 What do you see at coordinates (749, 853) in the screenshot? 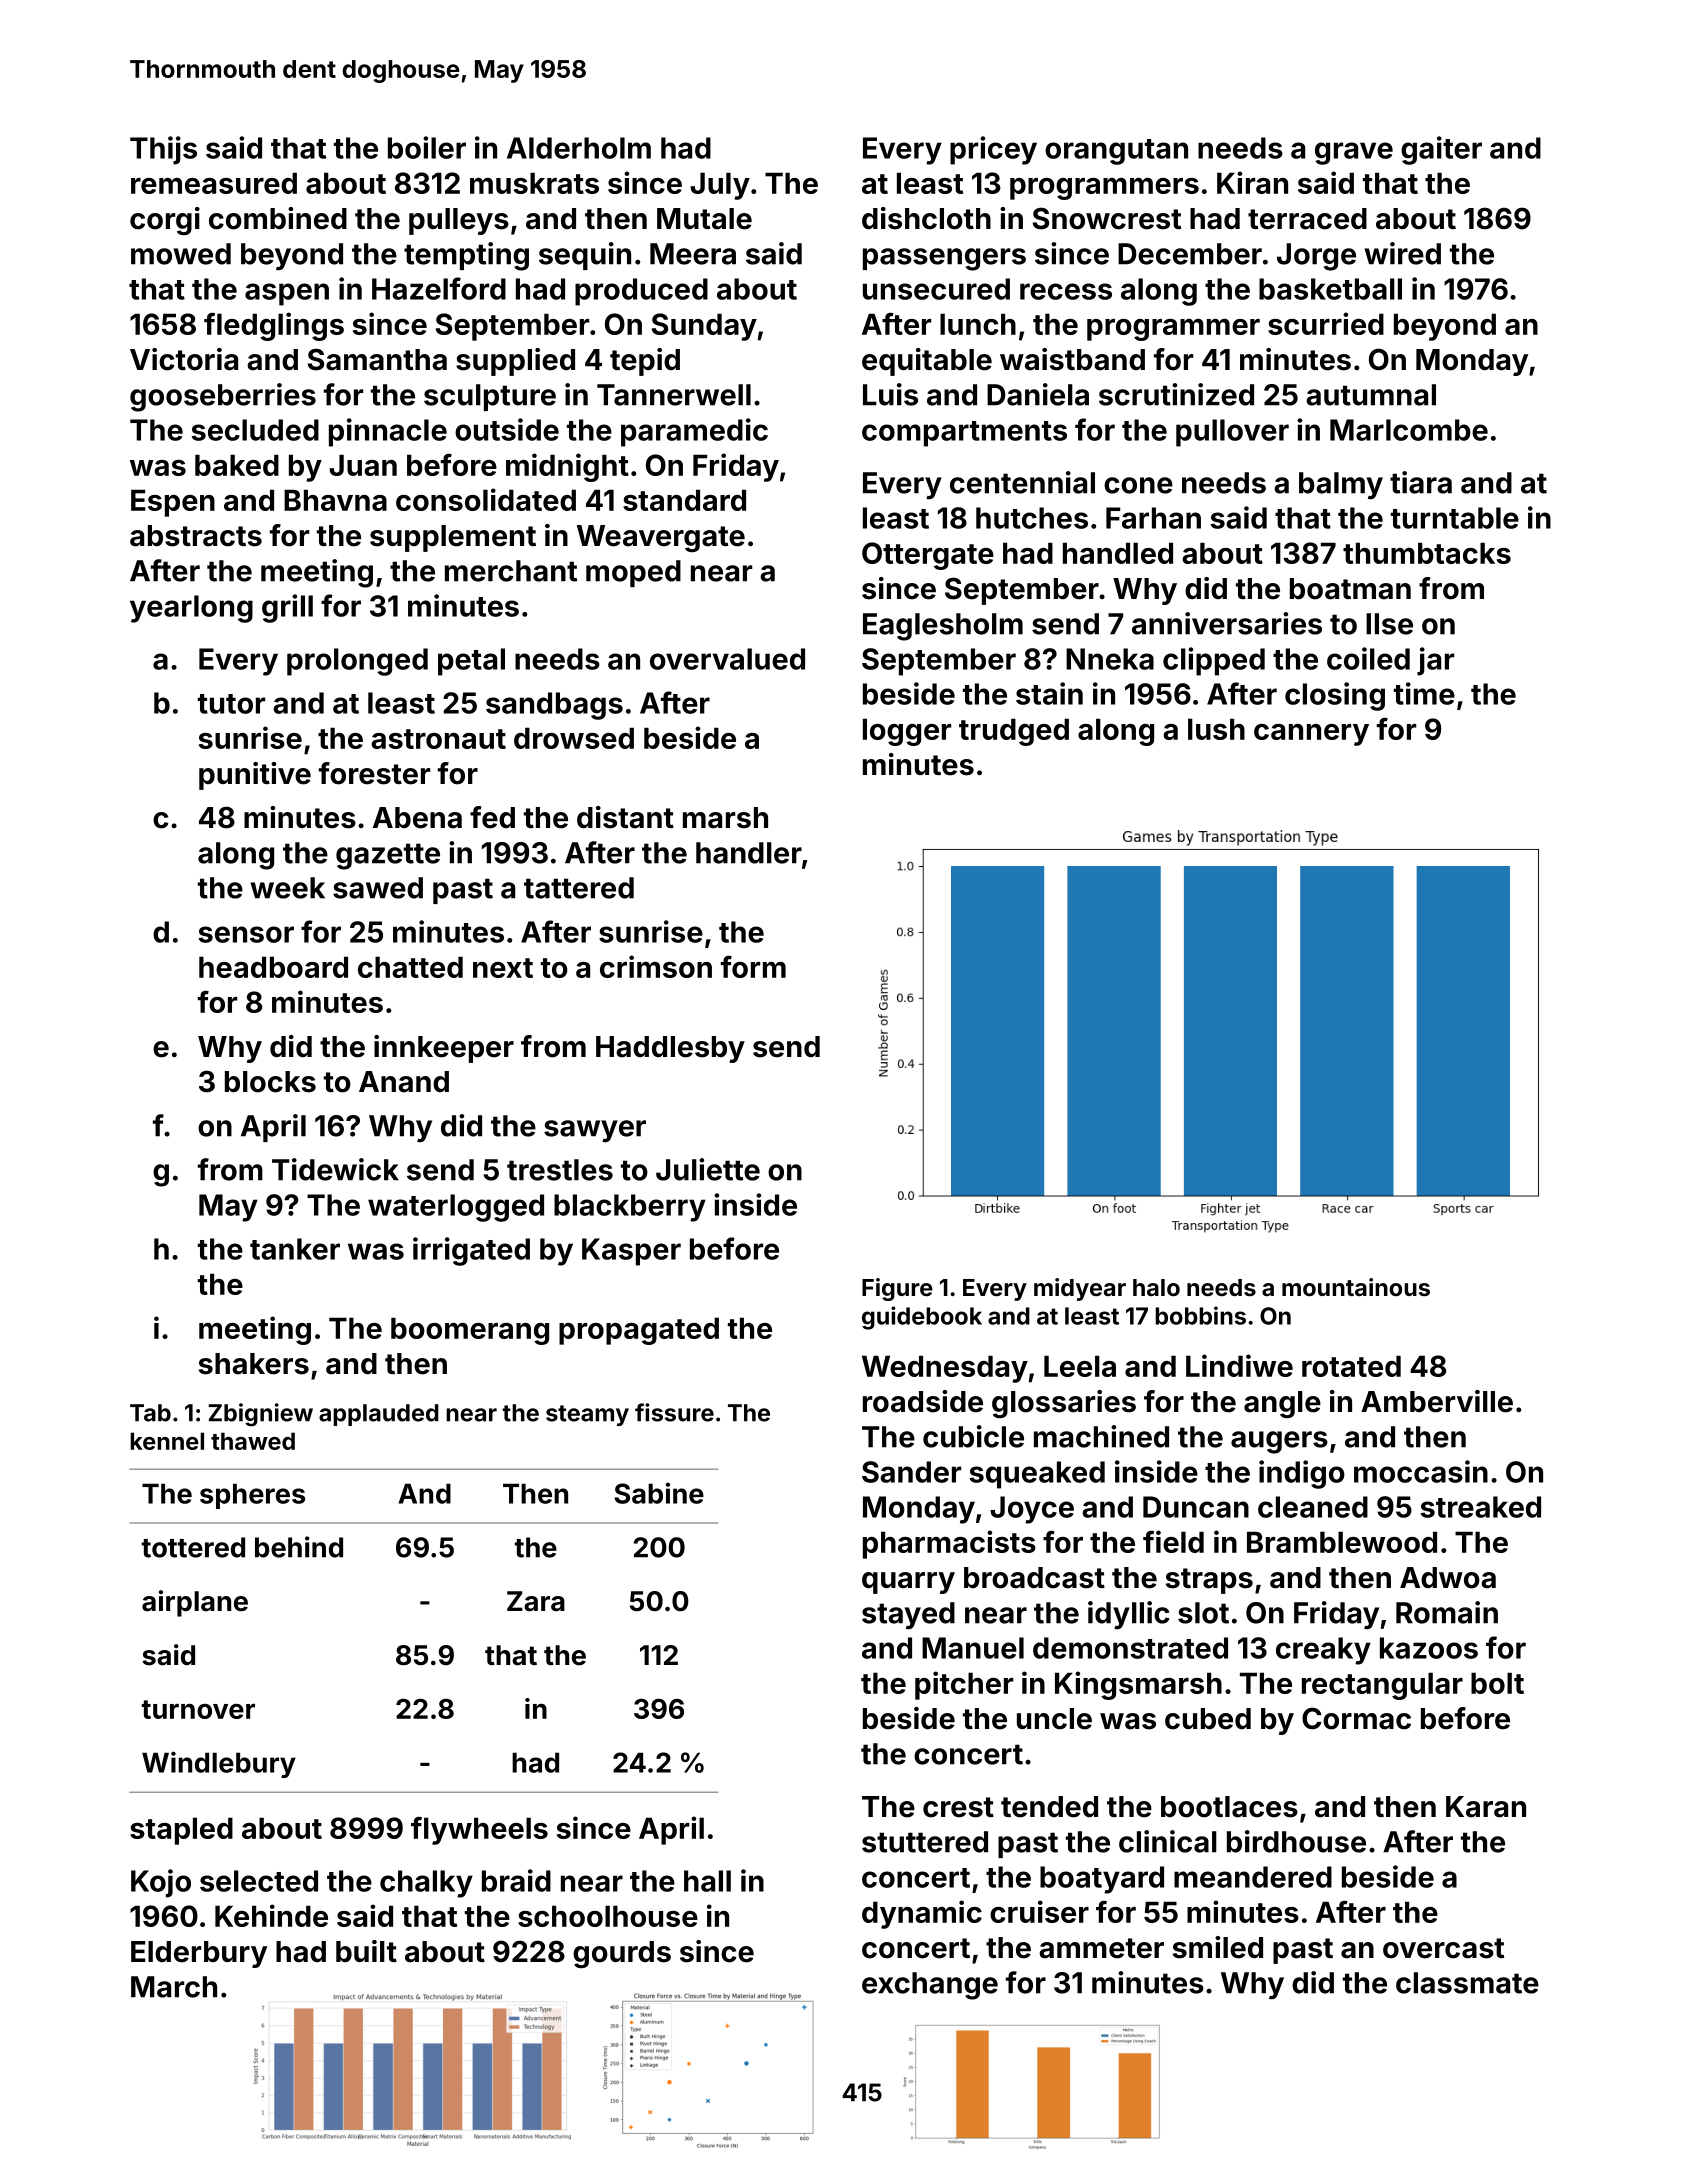
I see `handler` at bounding box center [749, 853].
